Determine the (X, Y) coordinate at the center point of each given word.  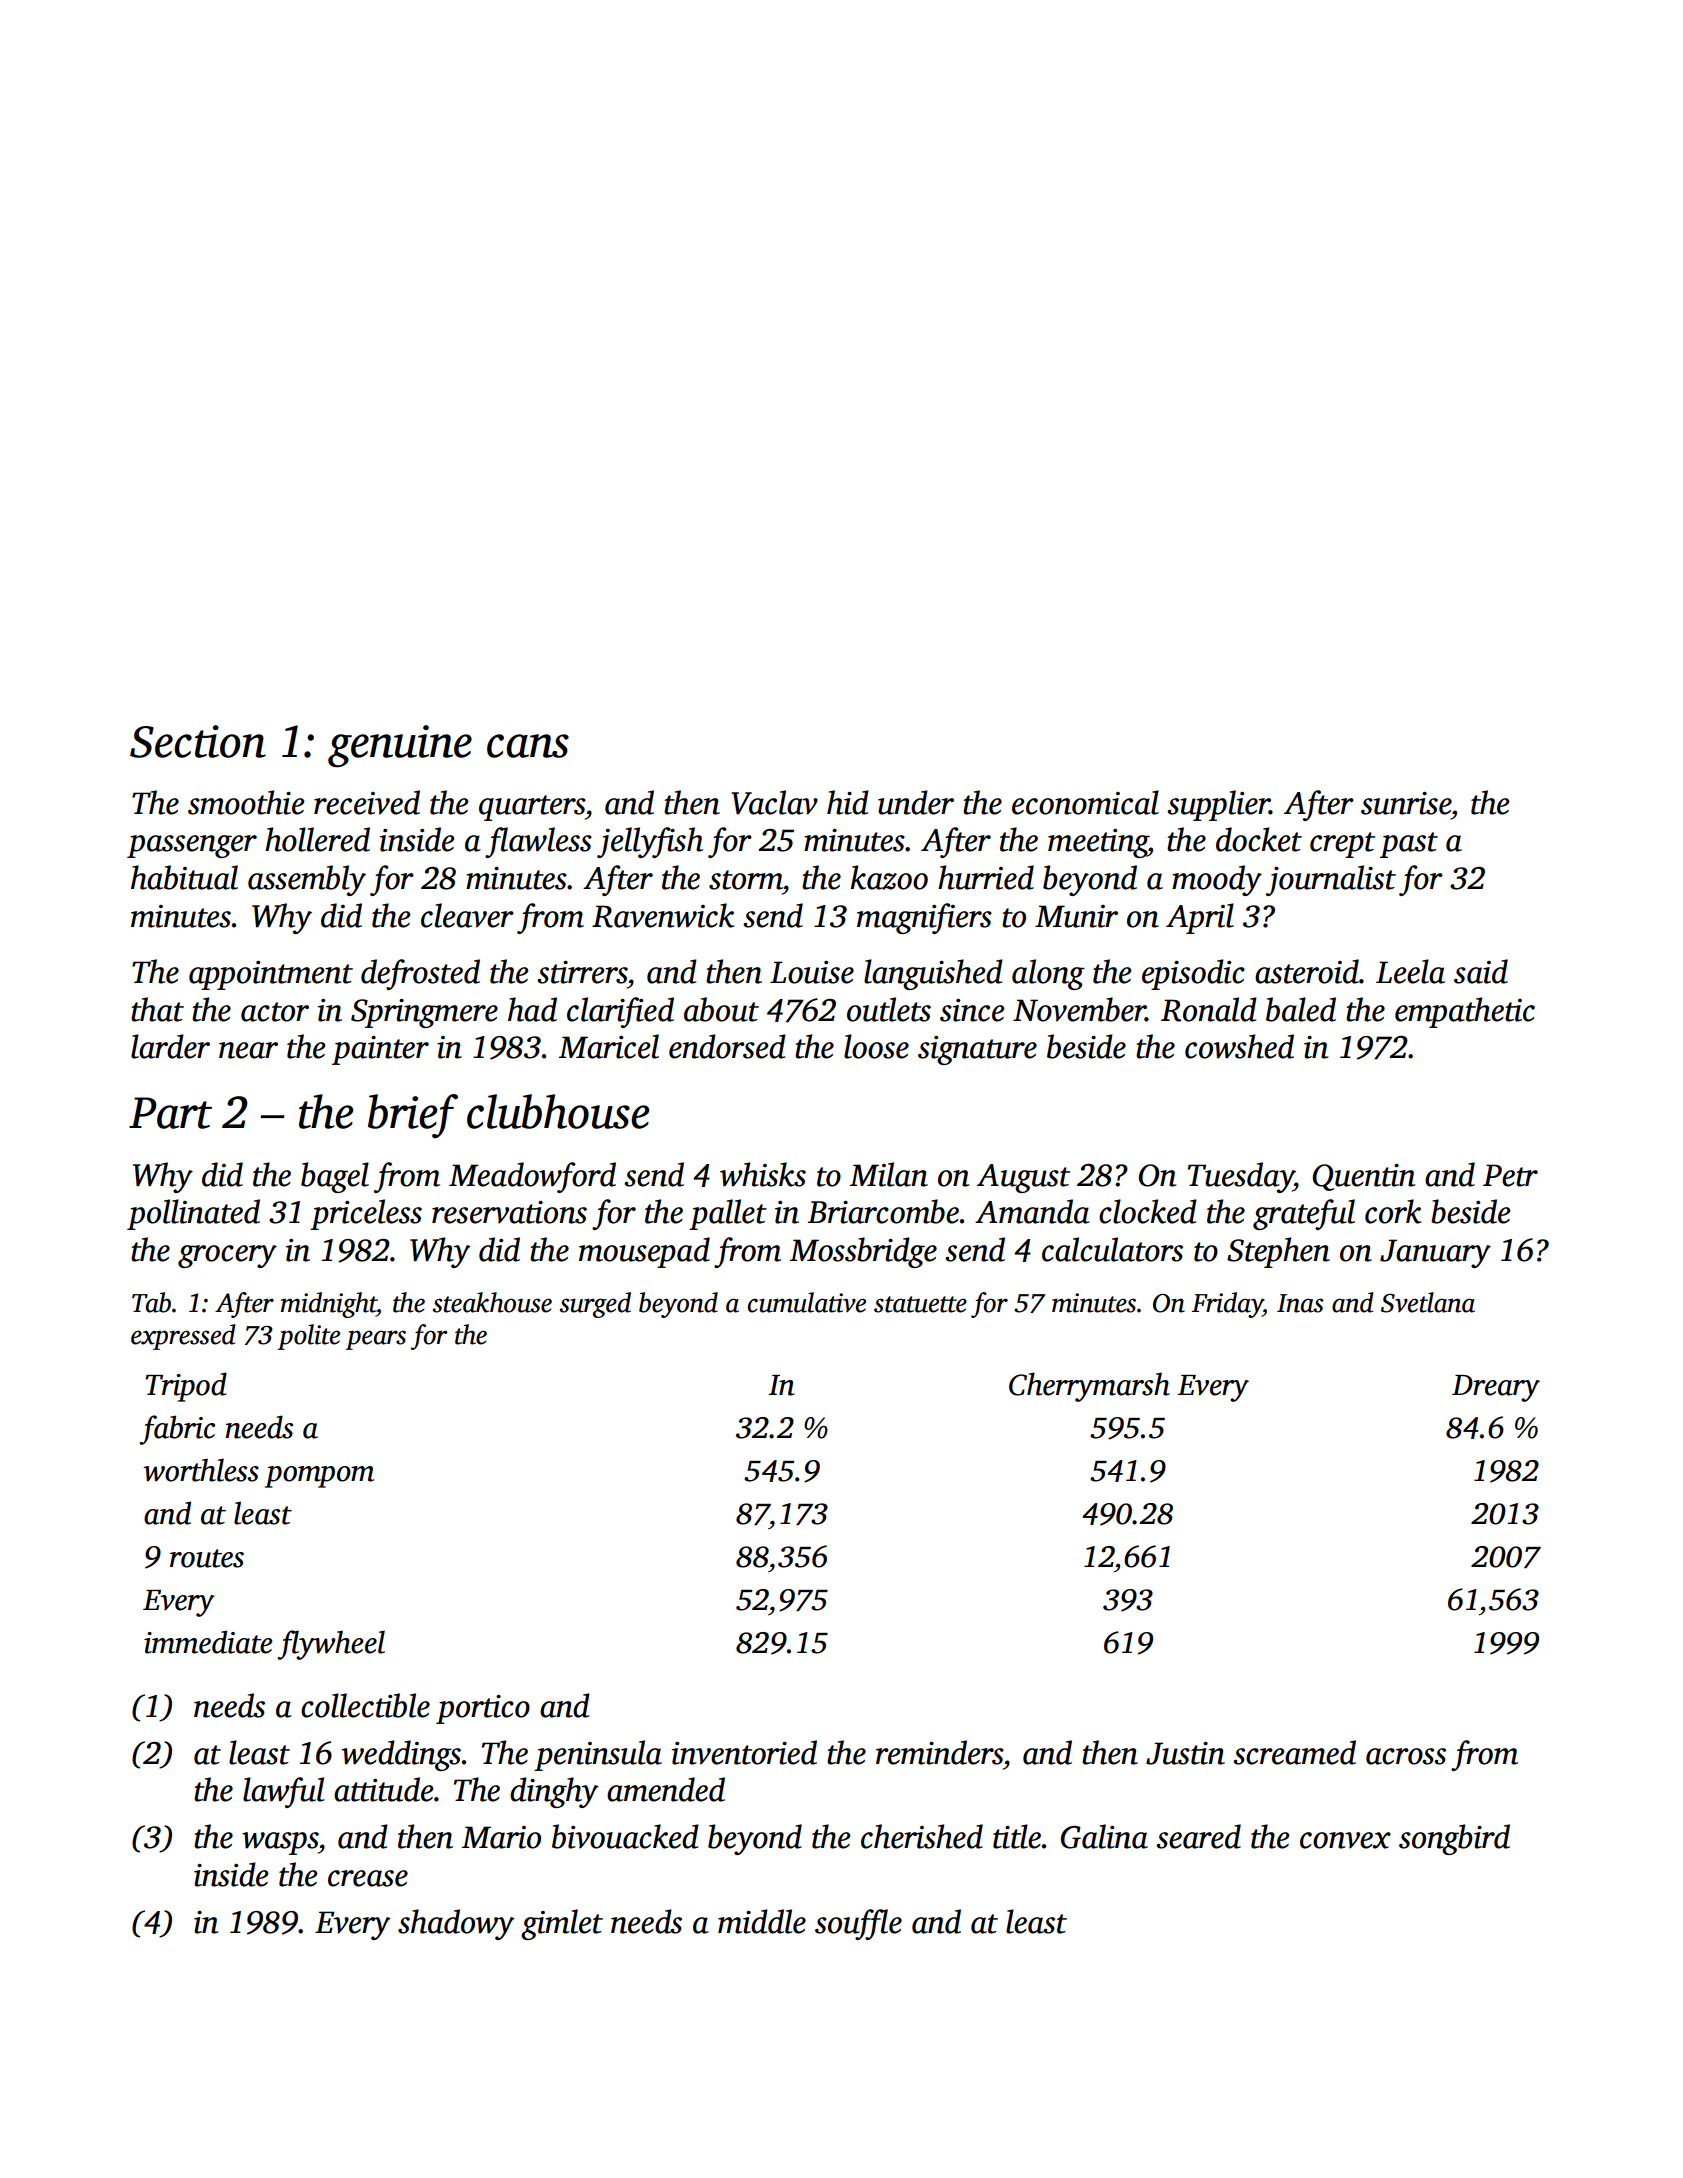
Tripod (186, 1387)
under (916, 802)
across (1406, 1756)
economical (1085, 802)
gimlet (562, 1924)
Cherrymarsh (1089, 1387)
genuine (400, 746)
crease (368, 1878)
